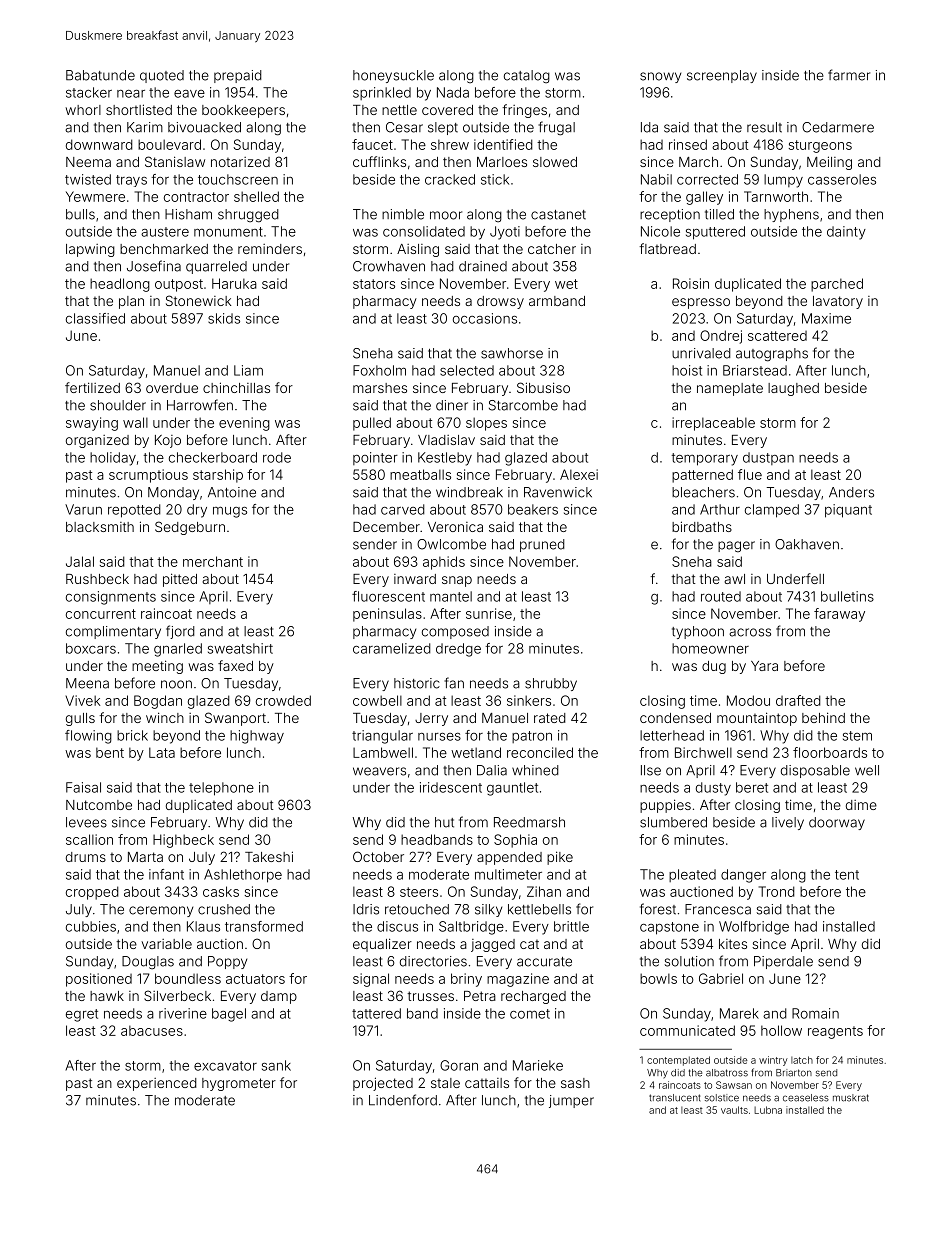 The width and height of the screenshot is (952, 1233). Describe the element at coordinates (527, 77) in the screenshot. I see `catalog` at that location.
